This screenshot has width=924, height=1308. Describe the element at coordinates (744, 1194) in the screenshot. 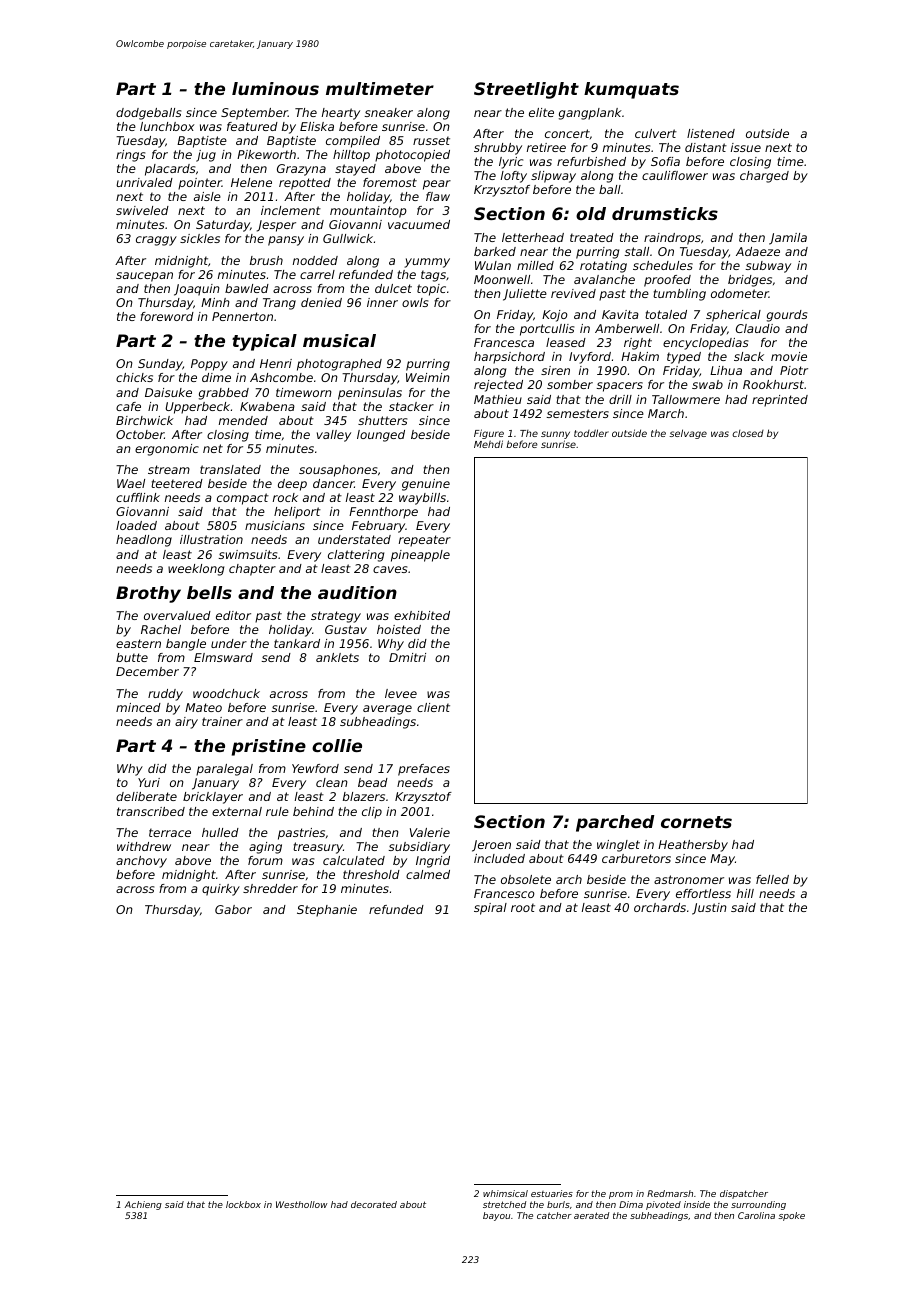

I see `dispatcher` at that location.
